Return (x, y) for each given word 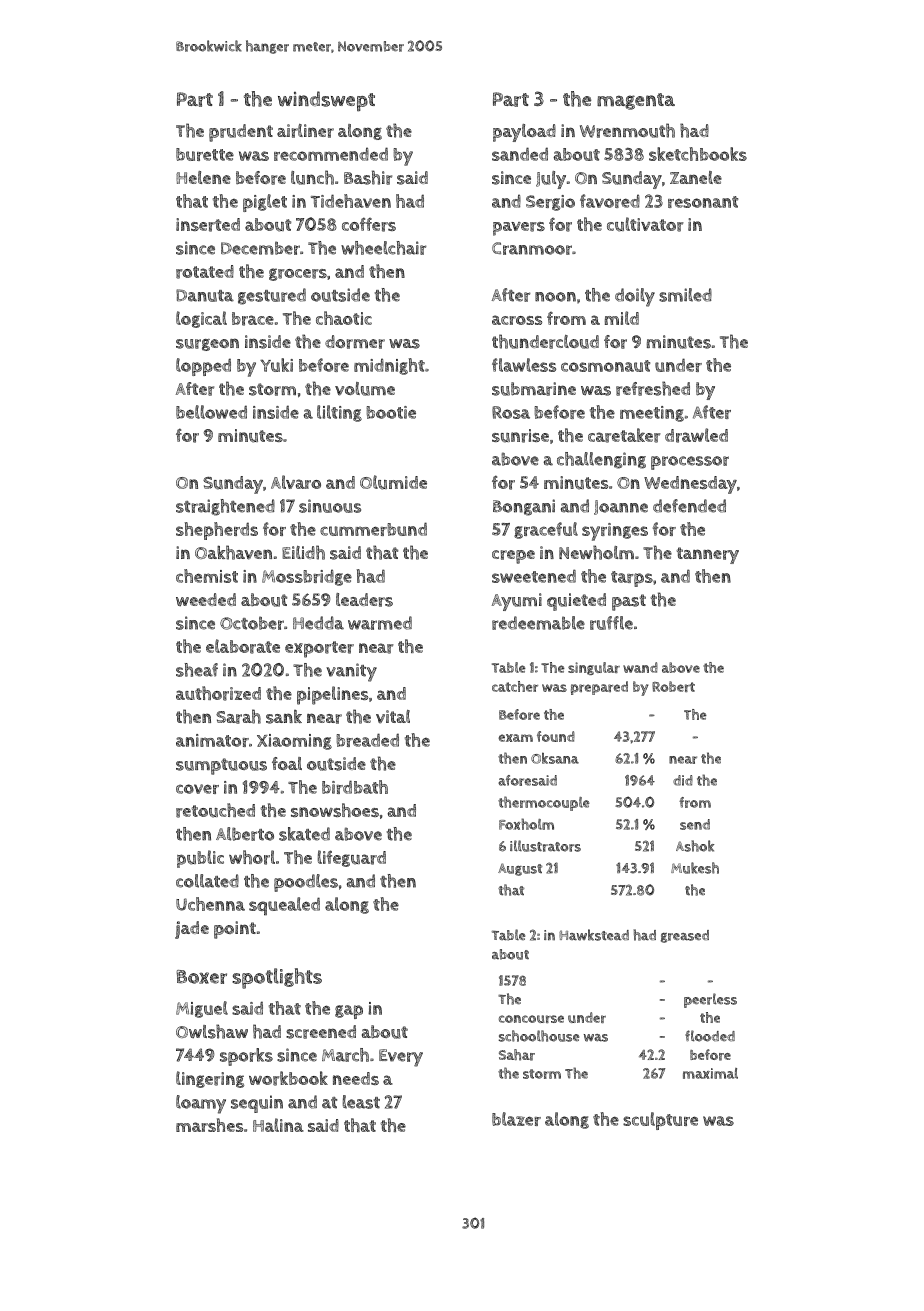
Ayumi (517, 602)
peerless (710, 1000)
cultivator (645, 224)
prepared (599, 688)
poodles (306, 883)
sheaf (197, 670)
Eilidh (303, 552)
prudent (241, 133)
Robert (673, 686)
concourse (531, 1019)
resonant (703, 202)
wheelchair (383, 248)
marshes (209, 1125)
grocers (298, 274)
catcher (515, 686)
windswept (326, 101)
